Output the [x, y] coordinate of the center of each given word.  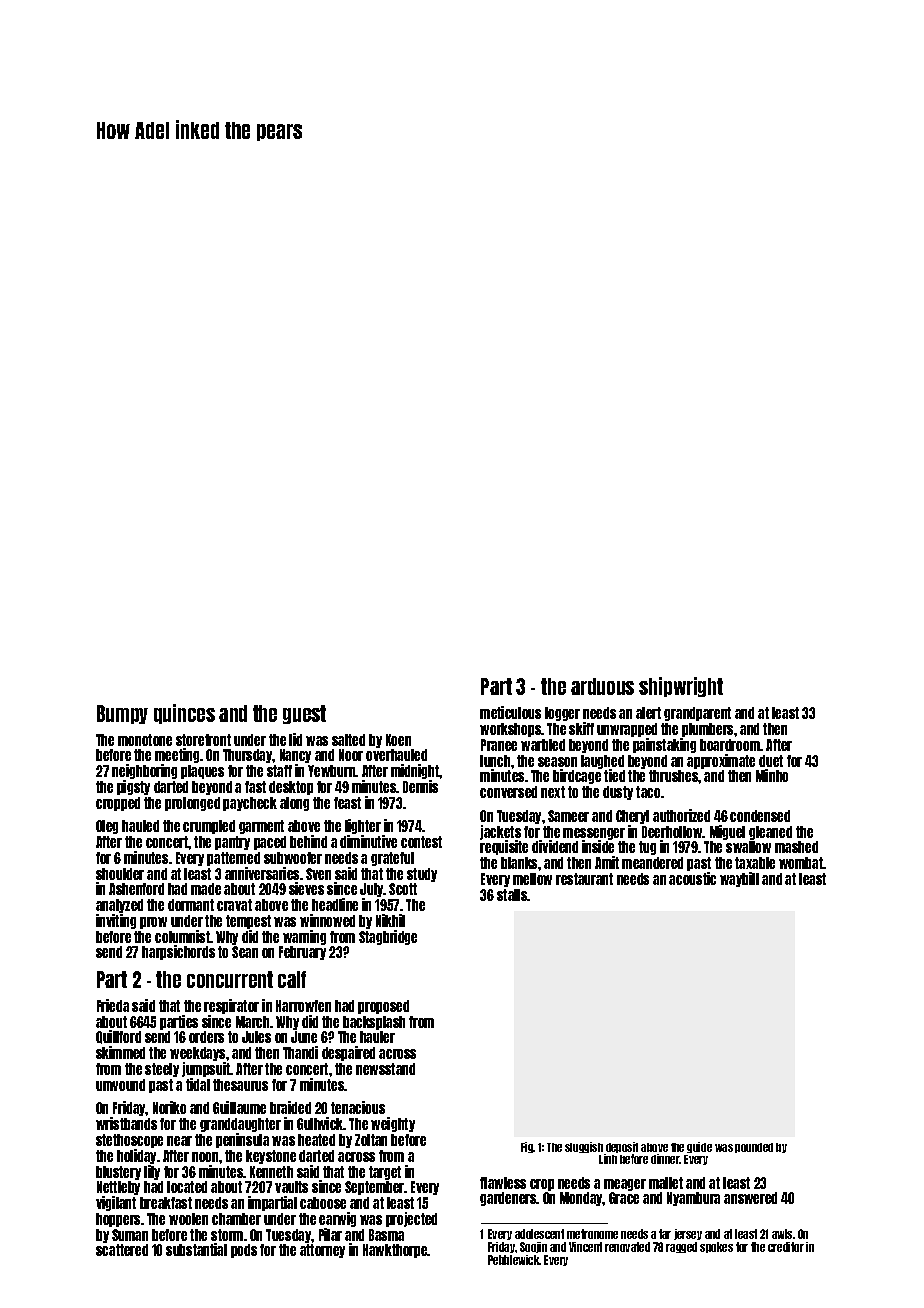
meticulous [510, 712]
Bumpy [122, 714]
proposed [383, 1007]
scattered [122, 1250]
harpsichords [178, 952]
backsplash [374, 1023]
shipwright [681, 687]
